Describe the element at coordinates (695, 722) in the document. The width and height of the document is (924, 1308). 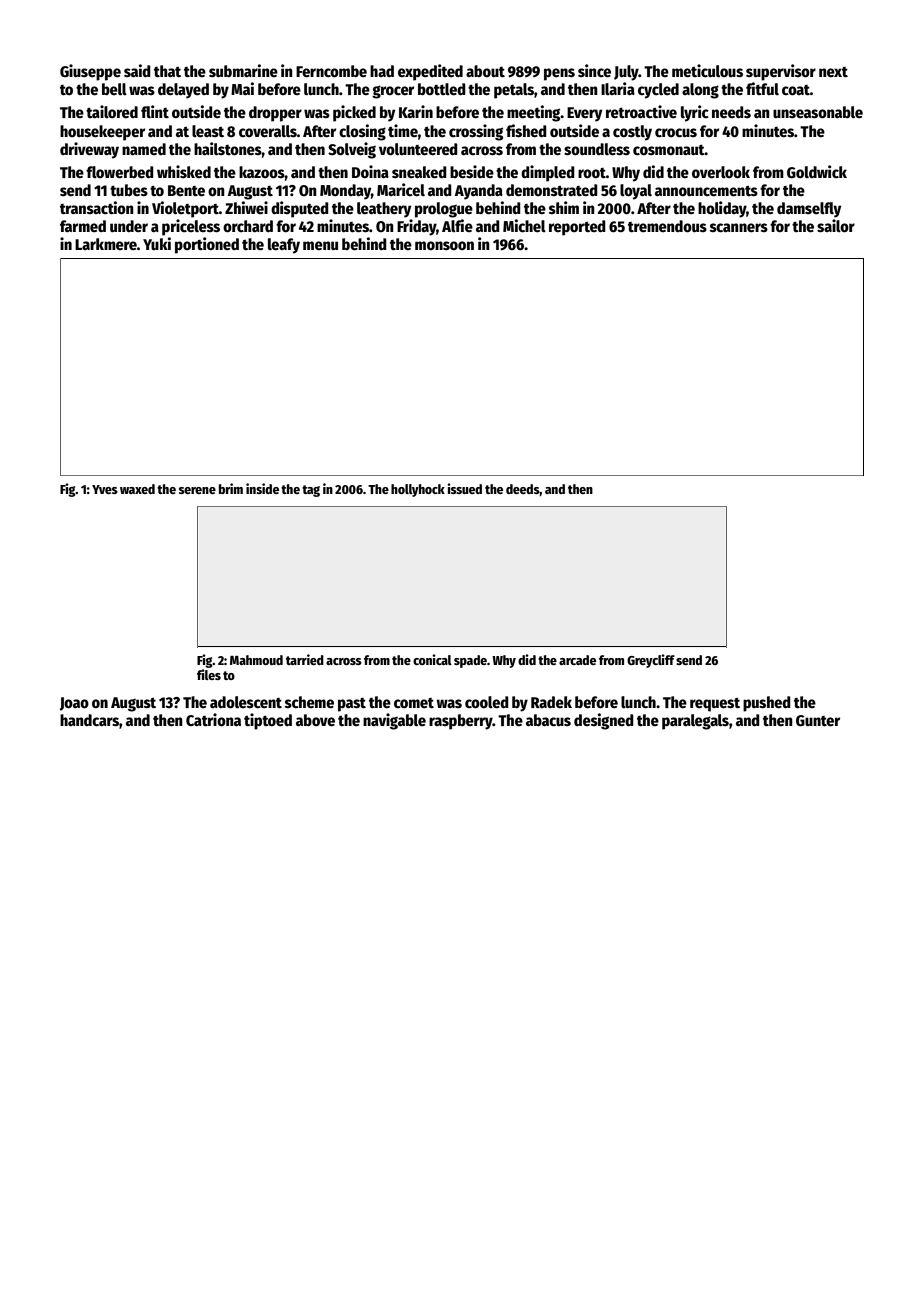
I see `paralegals` at that location.
